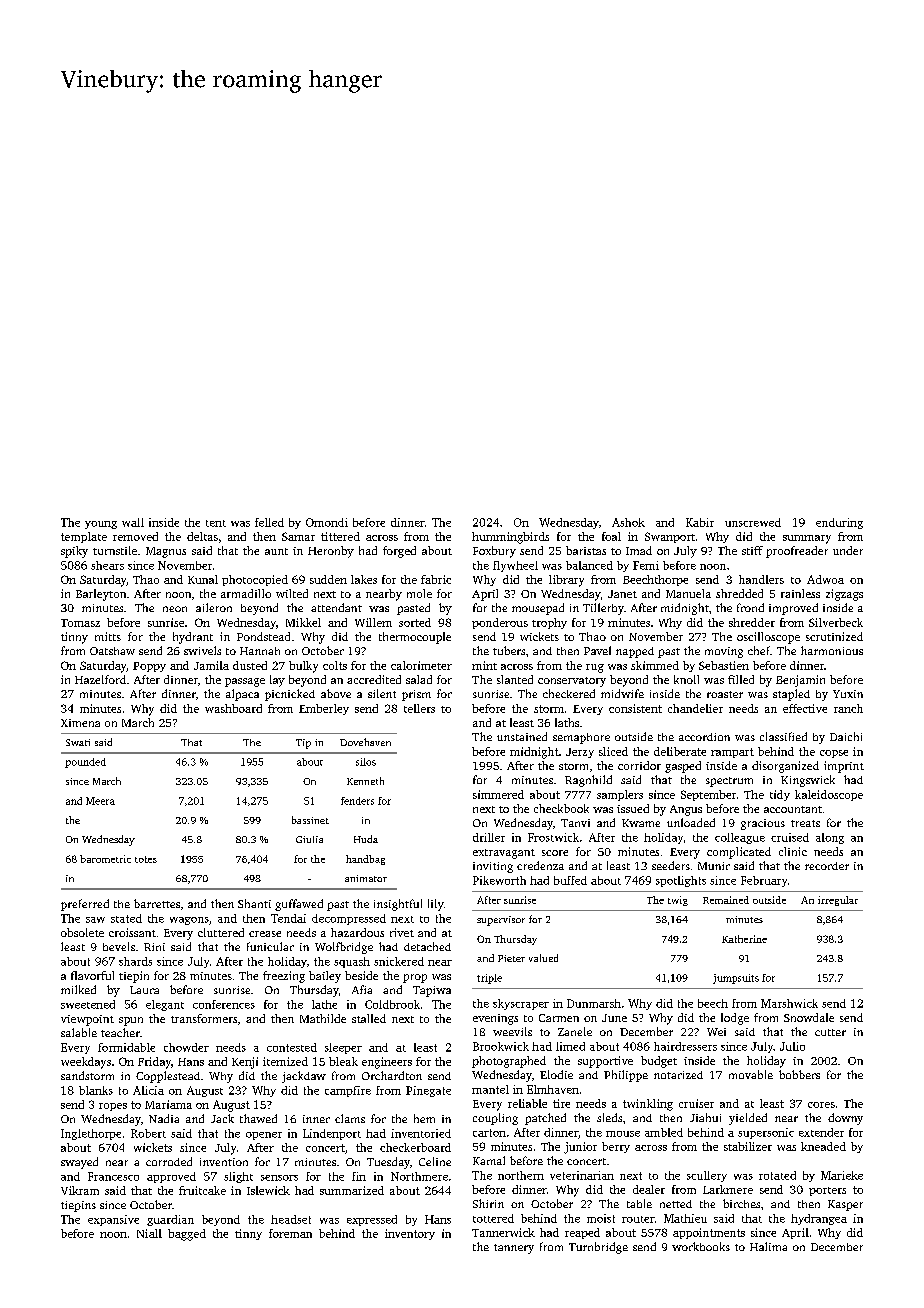 The height and width of the document is (1308, 924). I want to click on barrettes, so click(157, 903).
